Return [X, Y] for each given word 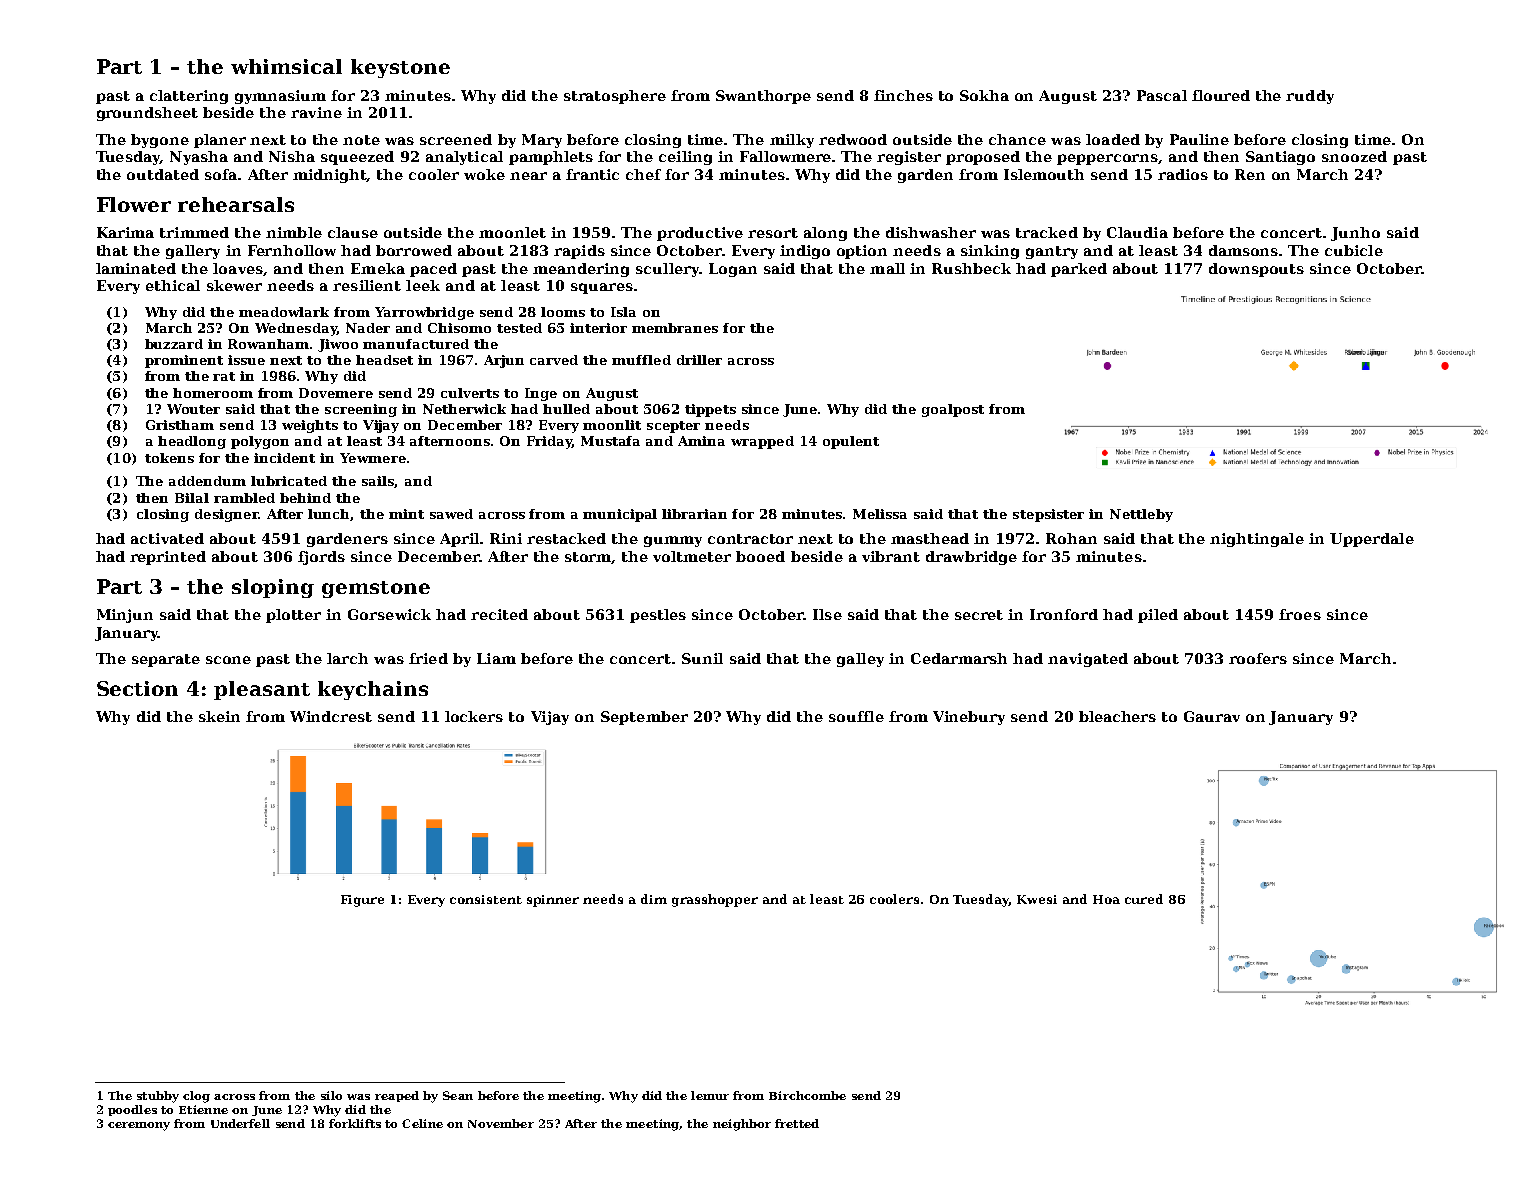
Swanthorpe [763, 97]
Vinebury [969, 718]
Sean [458, 1095]
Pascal [1162, 95]
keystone [400, 68]
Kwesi [1037, 899]
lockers [474, 716]
